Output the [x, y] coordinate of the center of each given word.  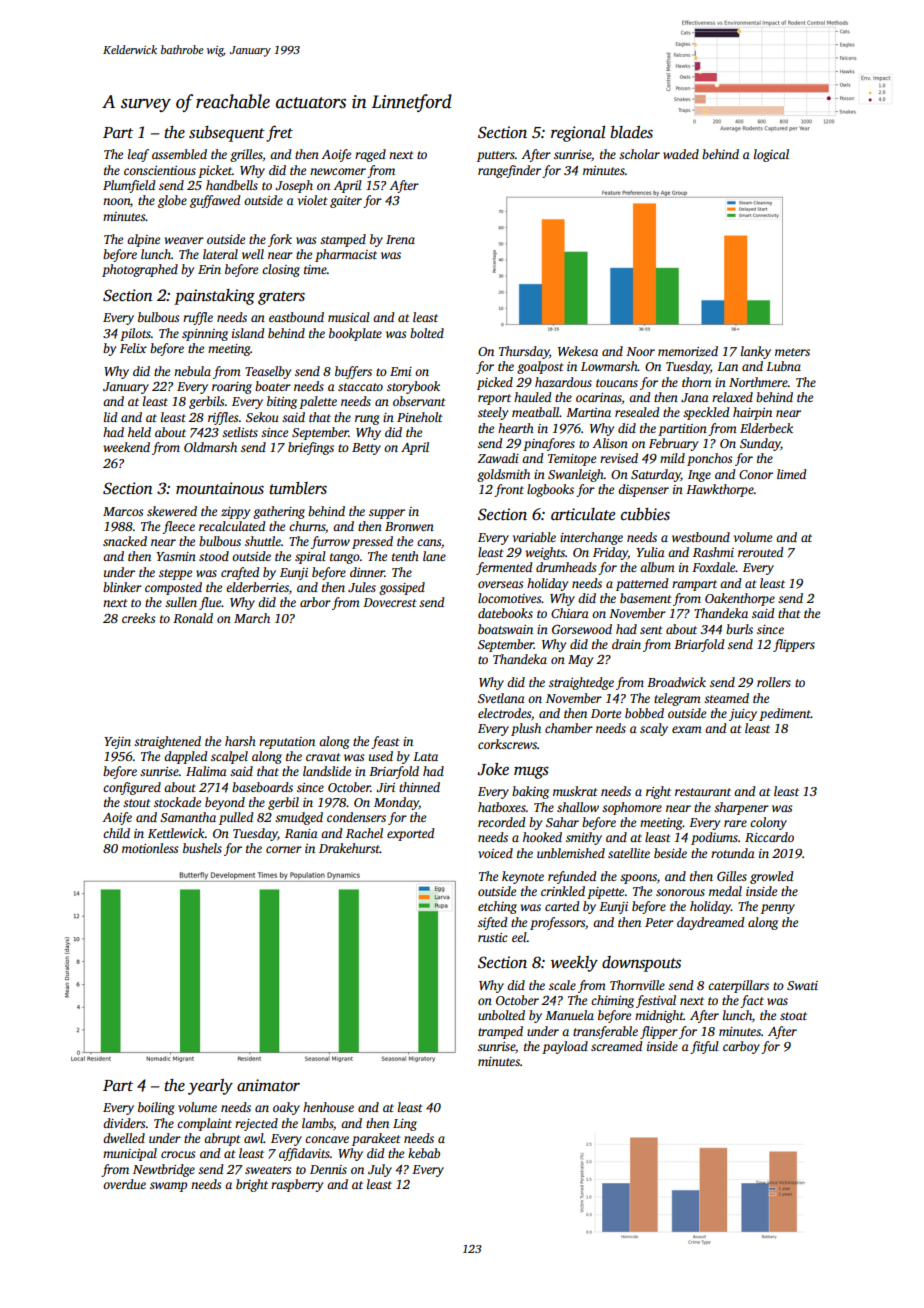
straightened [167, 742]
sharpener [741, 808]
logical [771, 155]
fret [279, 133]
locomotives [510, 598]
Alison [610, 443]
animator [268, 1085]
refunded [572, 877]
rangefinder [509, 171]
